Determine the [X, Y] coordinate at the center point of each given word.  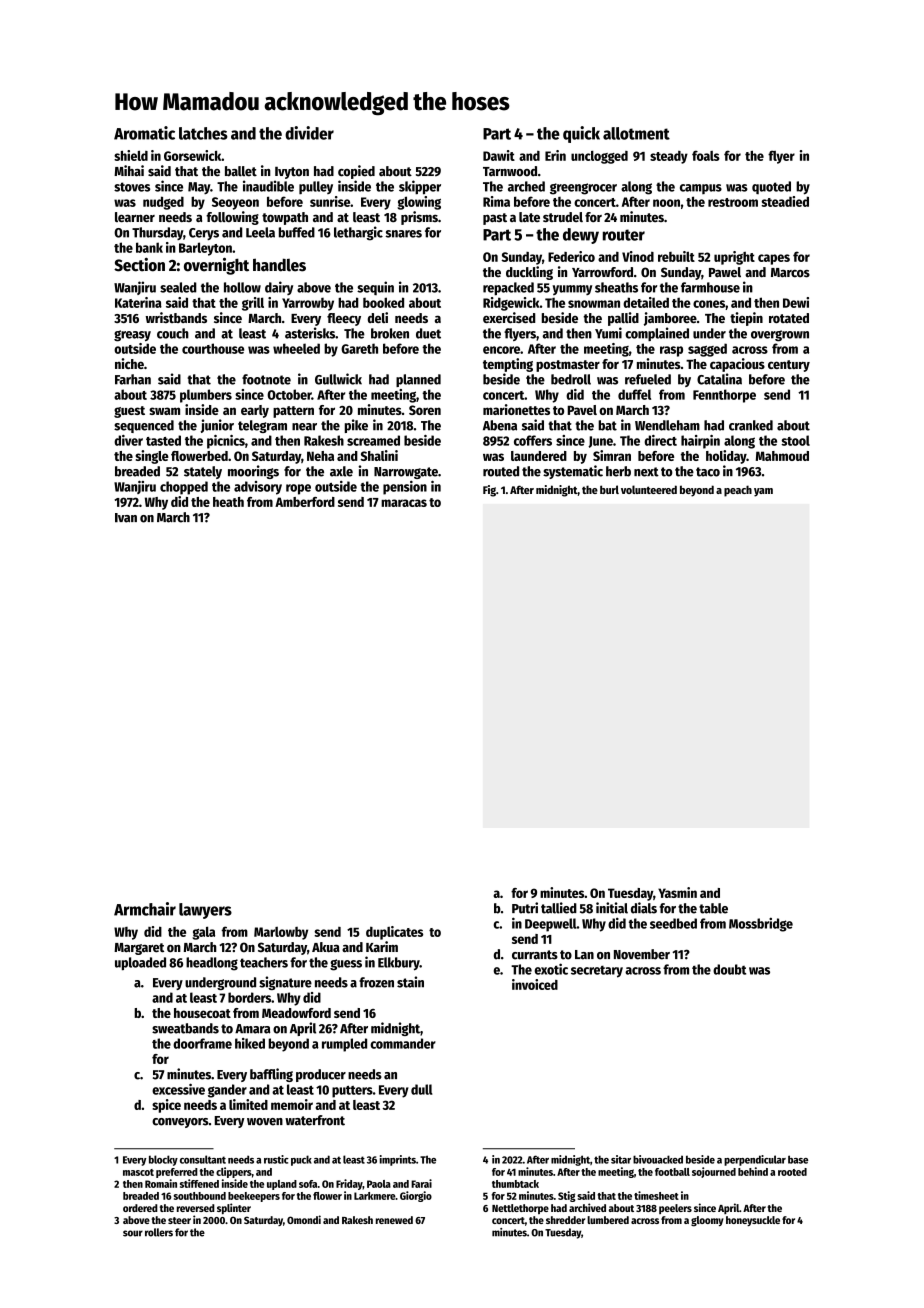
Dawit [499, 155]
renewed [394, 1220]
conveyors [180, 1123]
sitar [621, 1159]
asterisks [310, 333]
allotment [636, 133]
